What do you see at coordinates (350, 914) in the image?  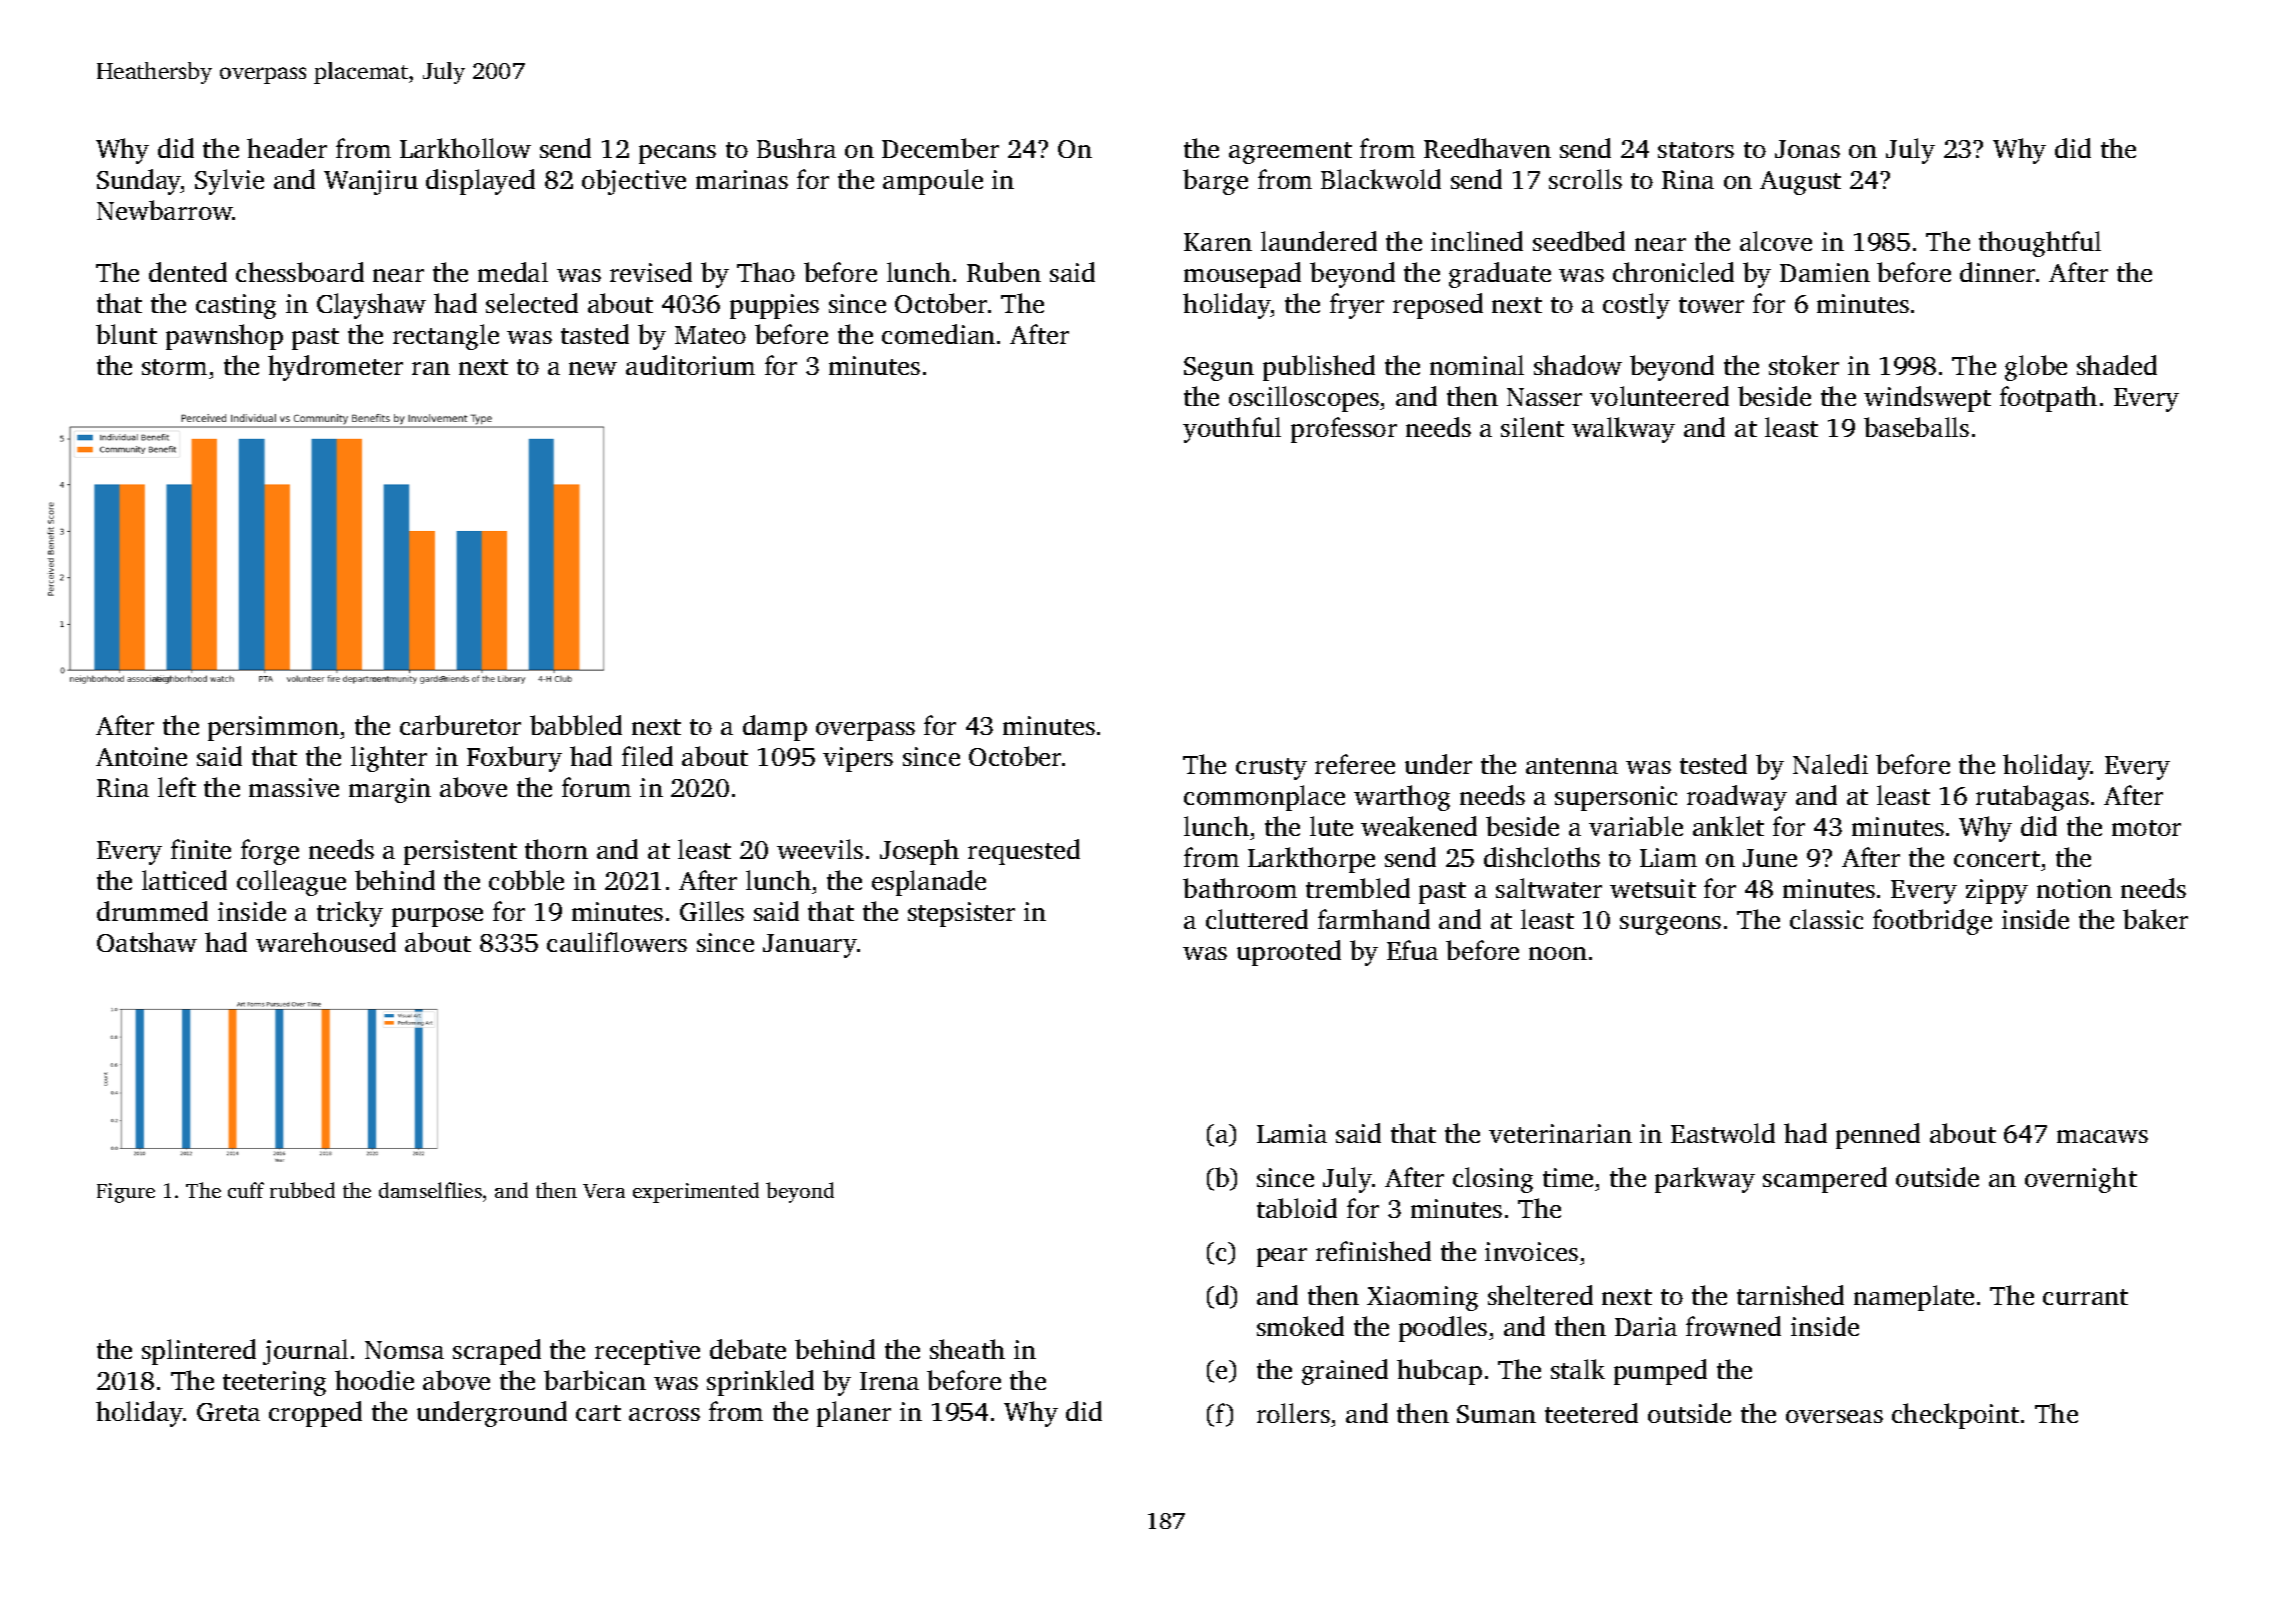 I see `tricky` at bounding box center [350, 914].
